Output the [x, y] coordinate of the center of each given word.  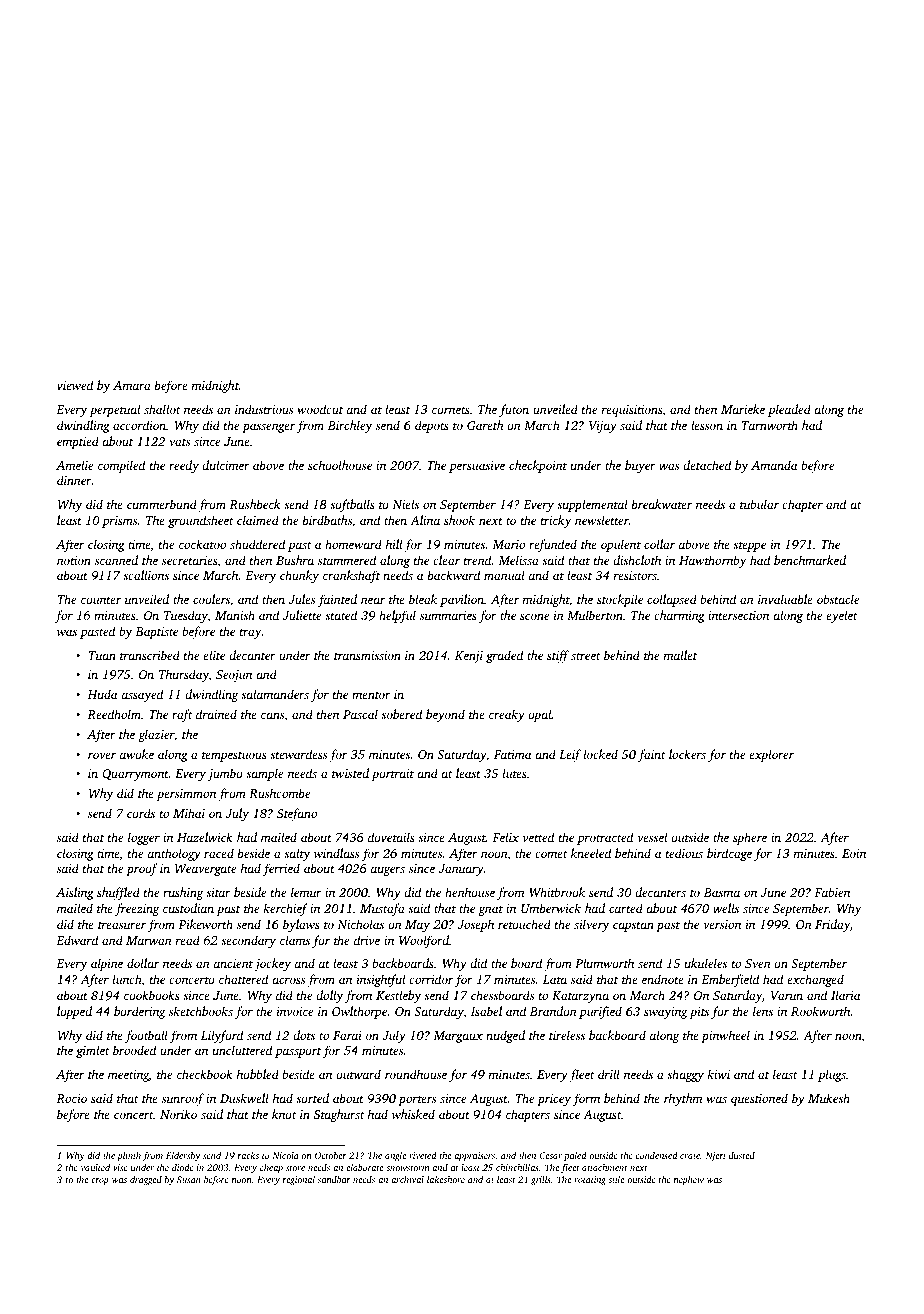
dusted [742, 1155]
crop [100, 1181]
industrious [264, 409]
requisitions [632, 411]
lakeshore [446, 1179]
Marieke [743, 409]
